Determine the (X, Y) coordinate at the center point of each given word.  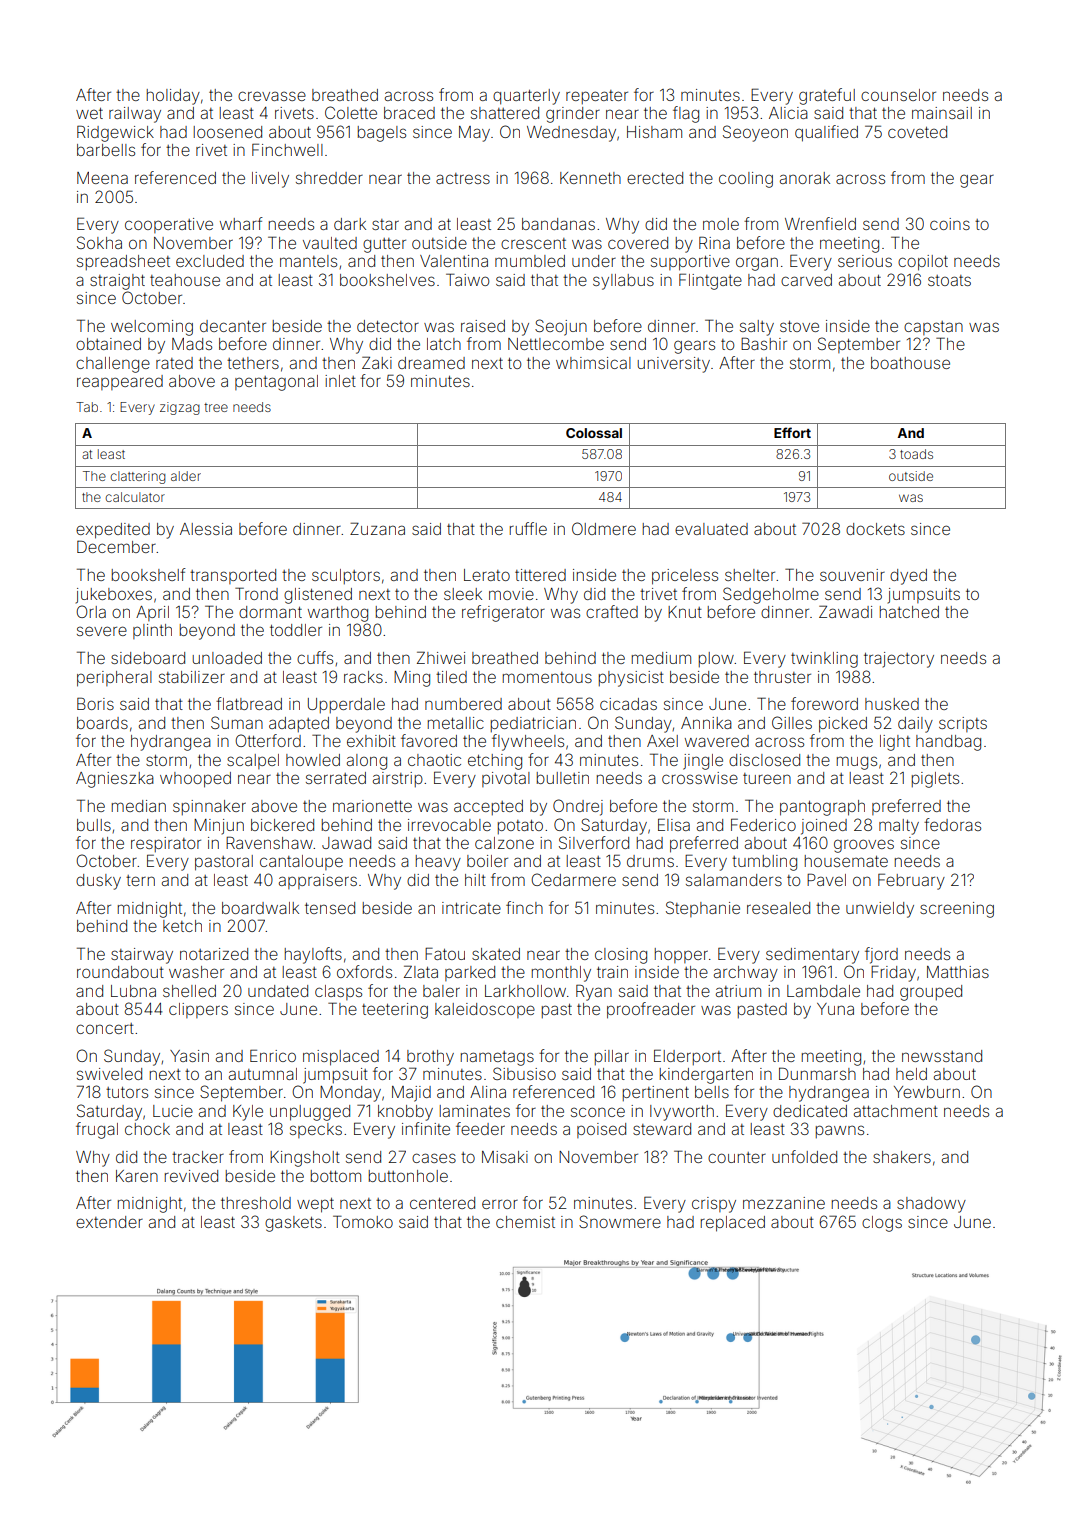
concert (105, 1028)
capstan (933, 328)
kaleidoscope (485, 1010)
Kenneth (590, 178)
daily (915, 725)
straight (117, 282)
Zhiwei (441, 657)
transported (233, 576)
